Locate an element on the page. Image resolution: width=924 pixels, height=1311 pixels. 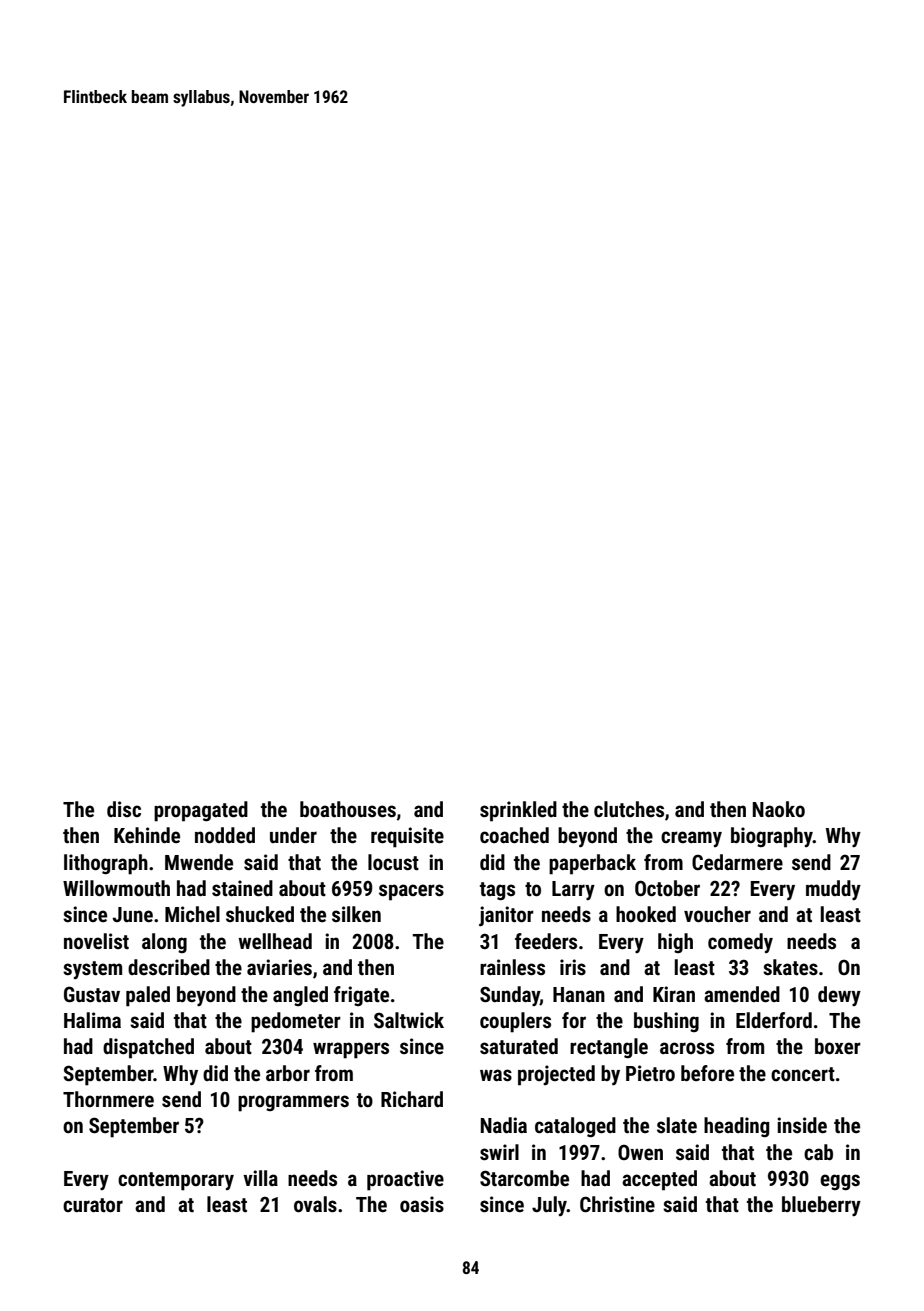
dispatched is located at coordinates (148, 1048).
